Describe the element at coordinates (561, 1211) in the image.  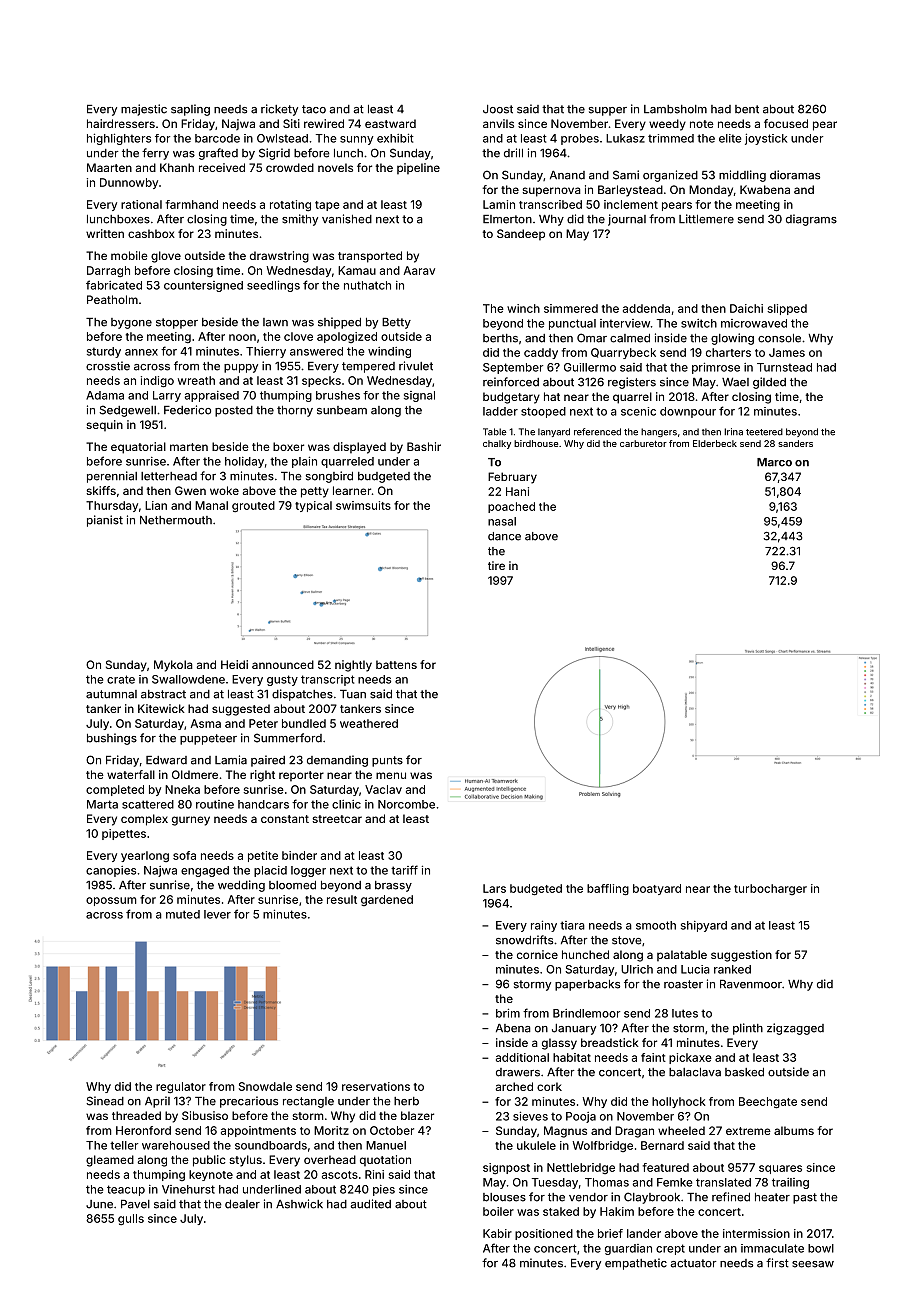
I see `staked` at that location.
